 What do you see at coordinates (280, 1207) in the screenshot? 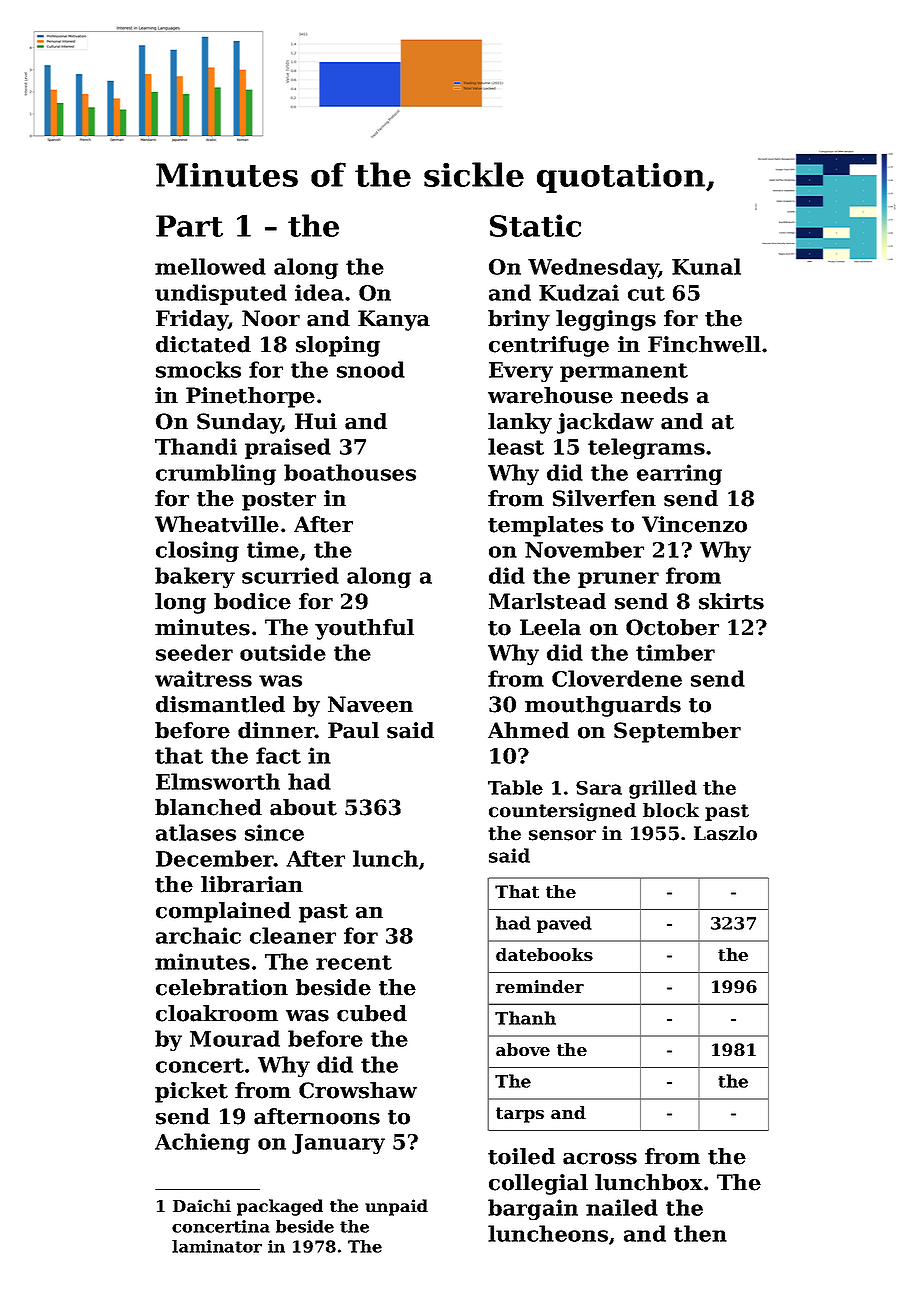
I see `packaged` at bounding box center [280, 1207].
